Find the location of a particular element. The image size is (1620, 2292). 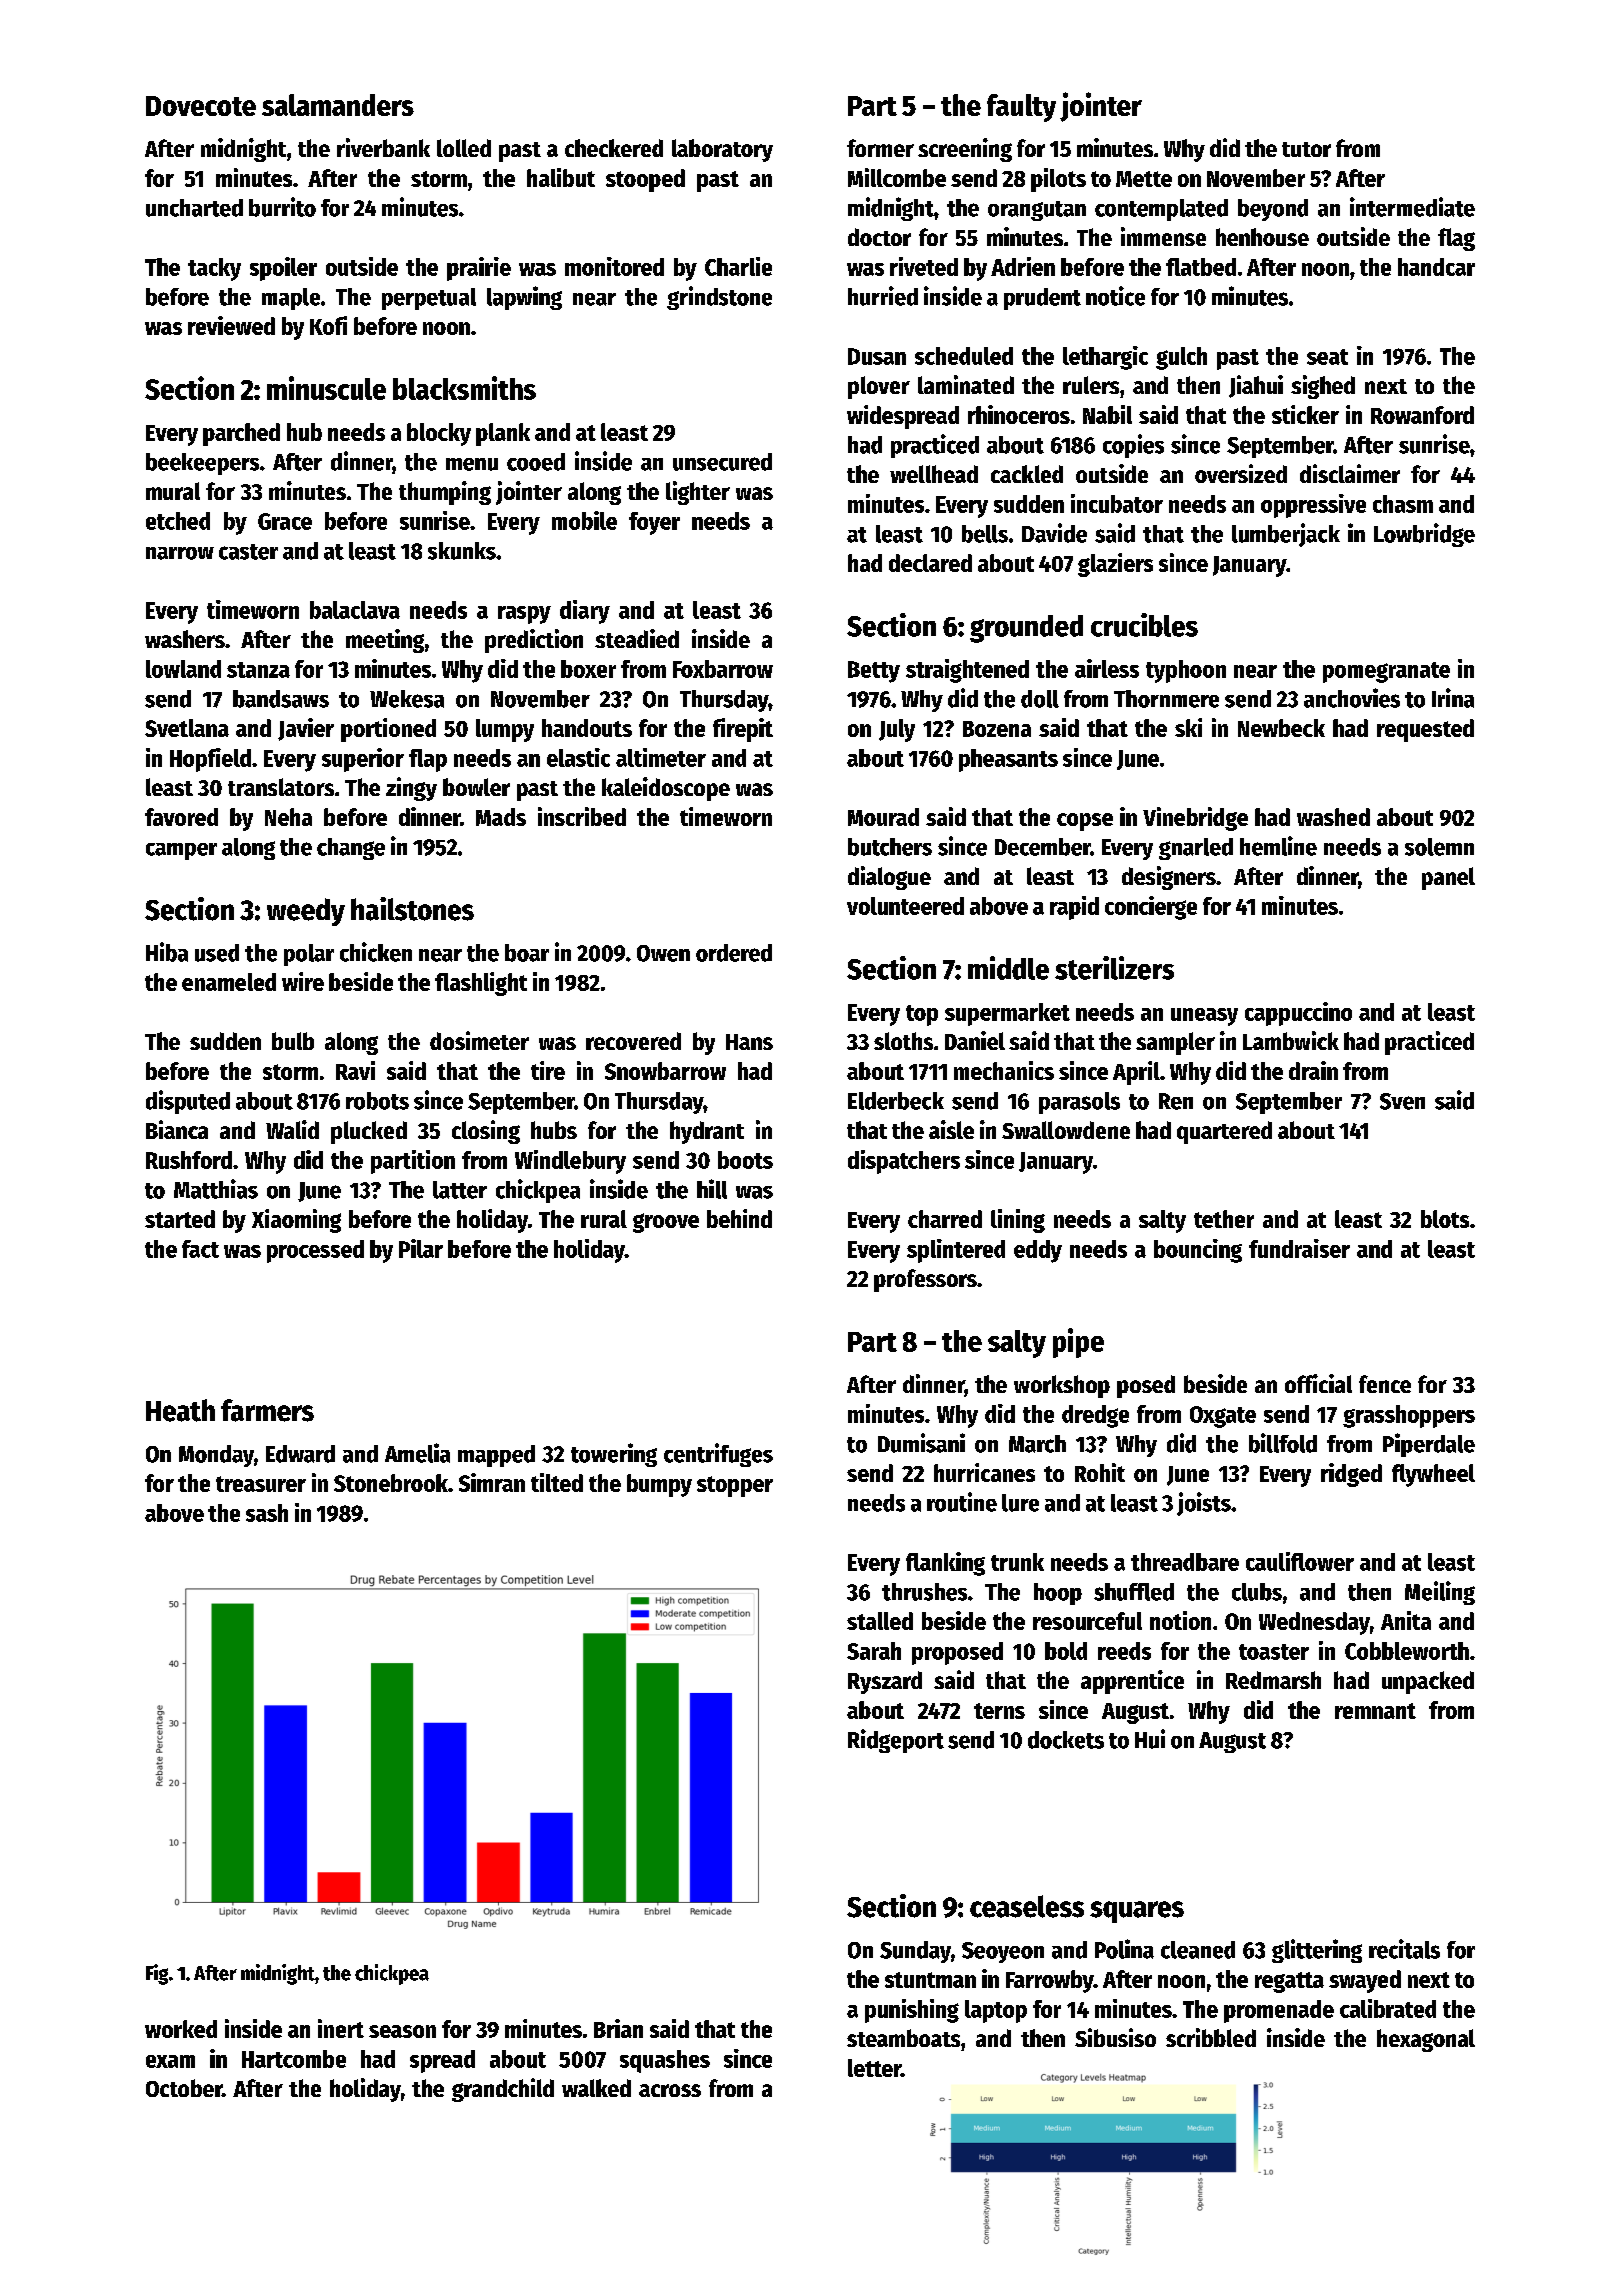

boar is located at coordinates (527, 953).
